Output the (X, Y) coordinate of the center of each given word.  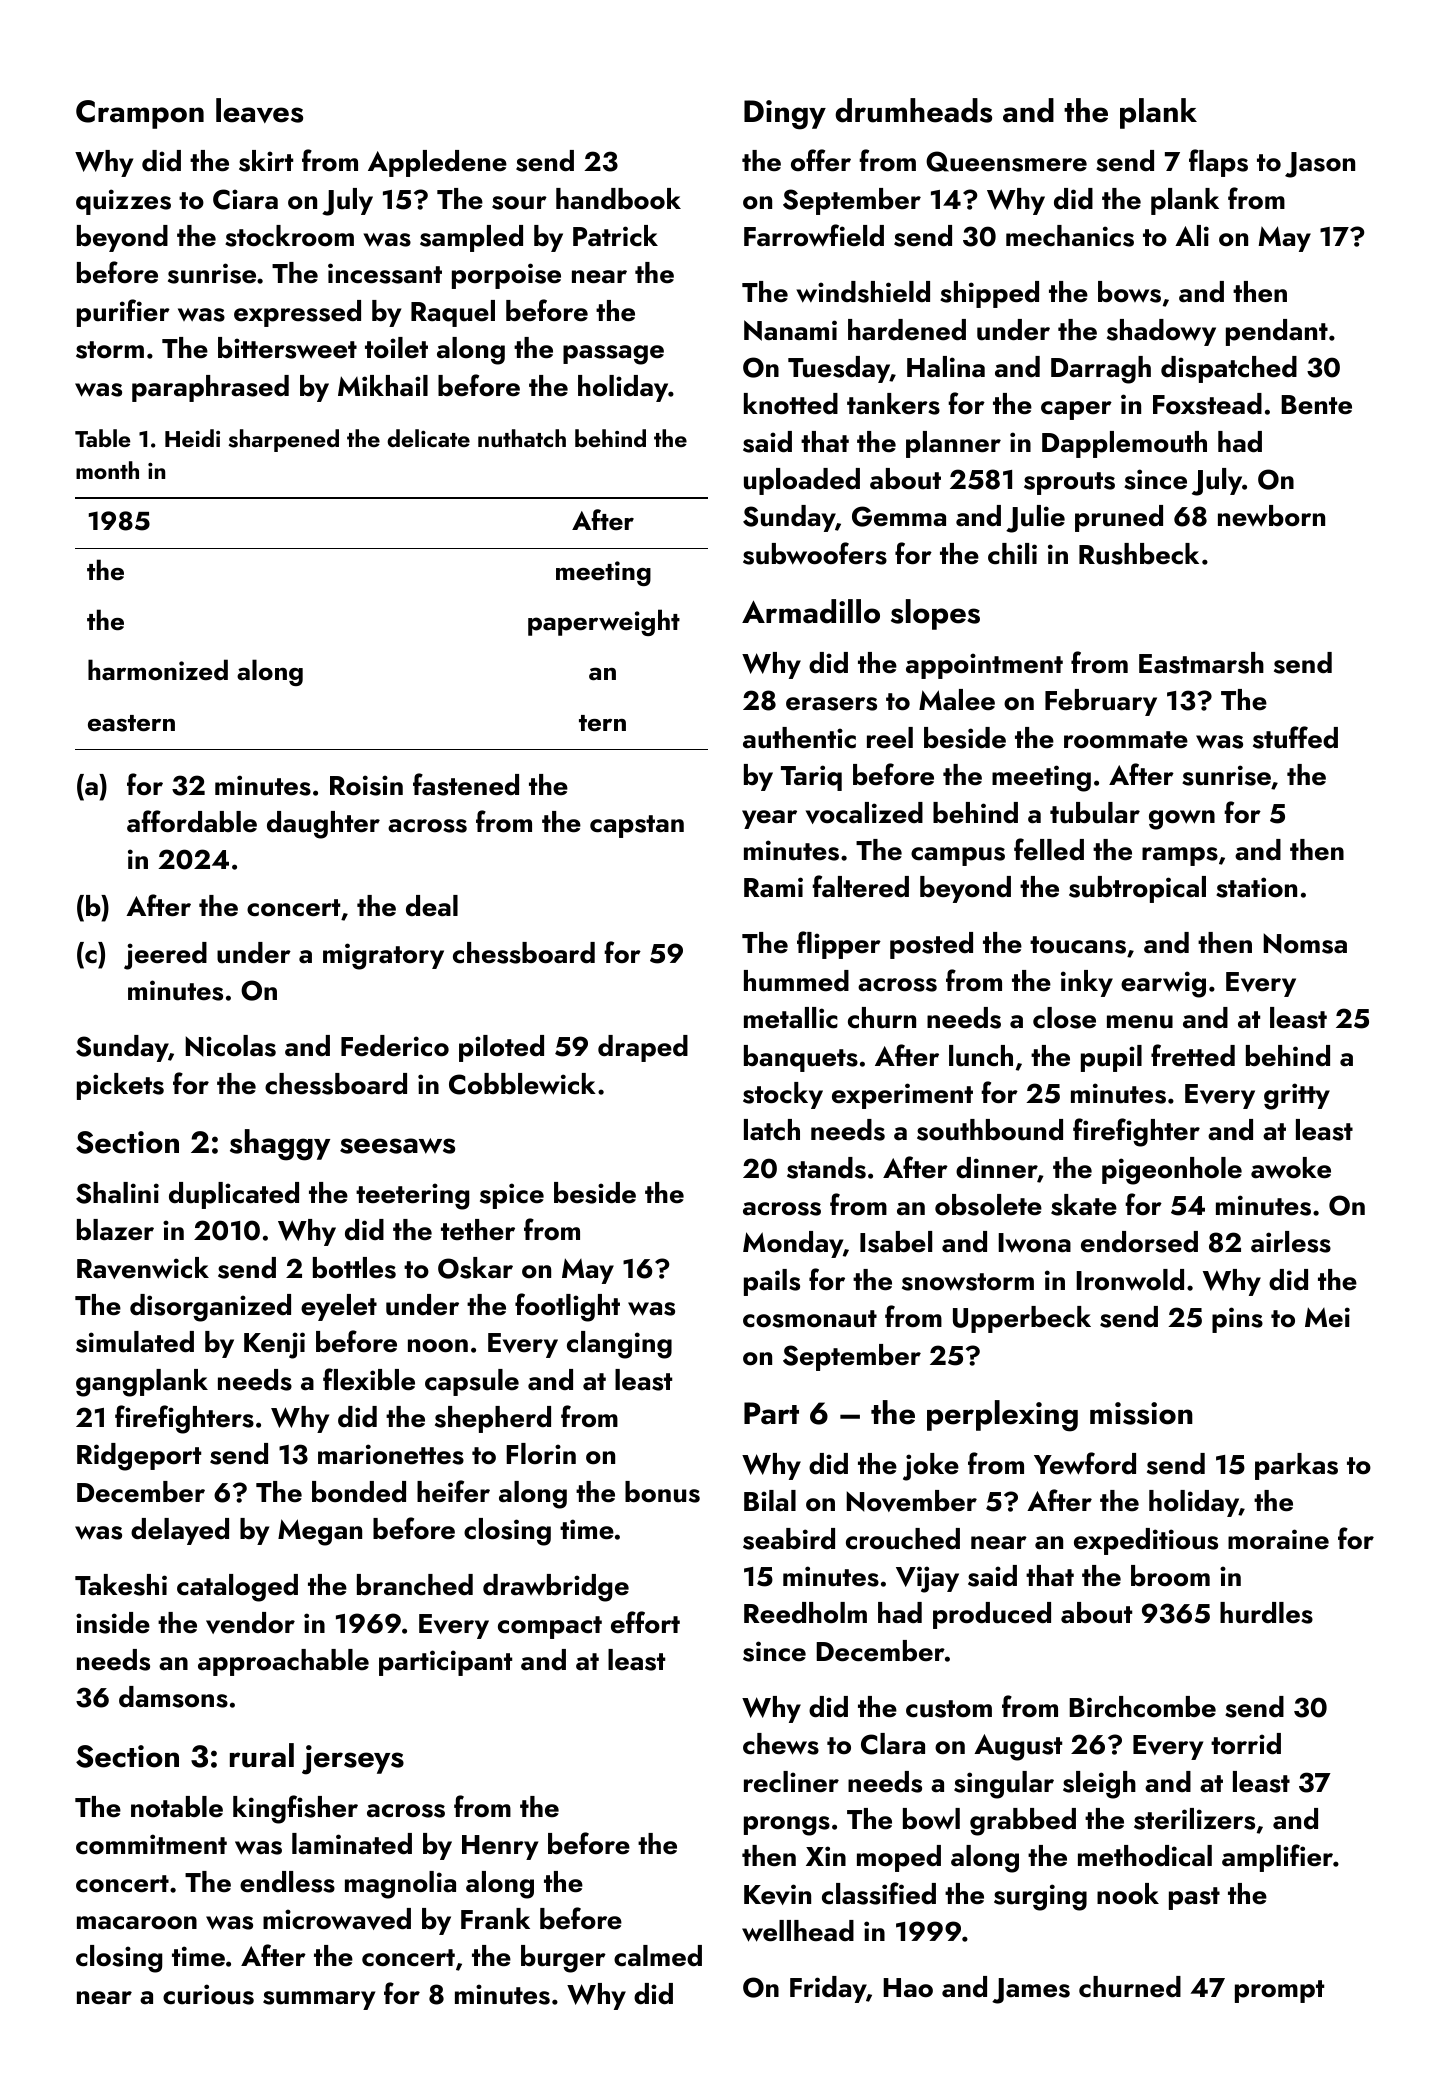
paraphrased (210, 388)
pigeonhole (1172, 1171)
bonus (662, 1492)
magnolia (400, 1885)
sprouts (1069, 483)
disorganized (210, 1308)
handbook (618, 199)
